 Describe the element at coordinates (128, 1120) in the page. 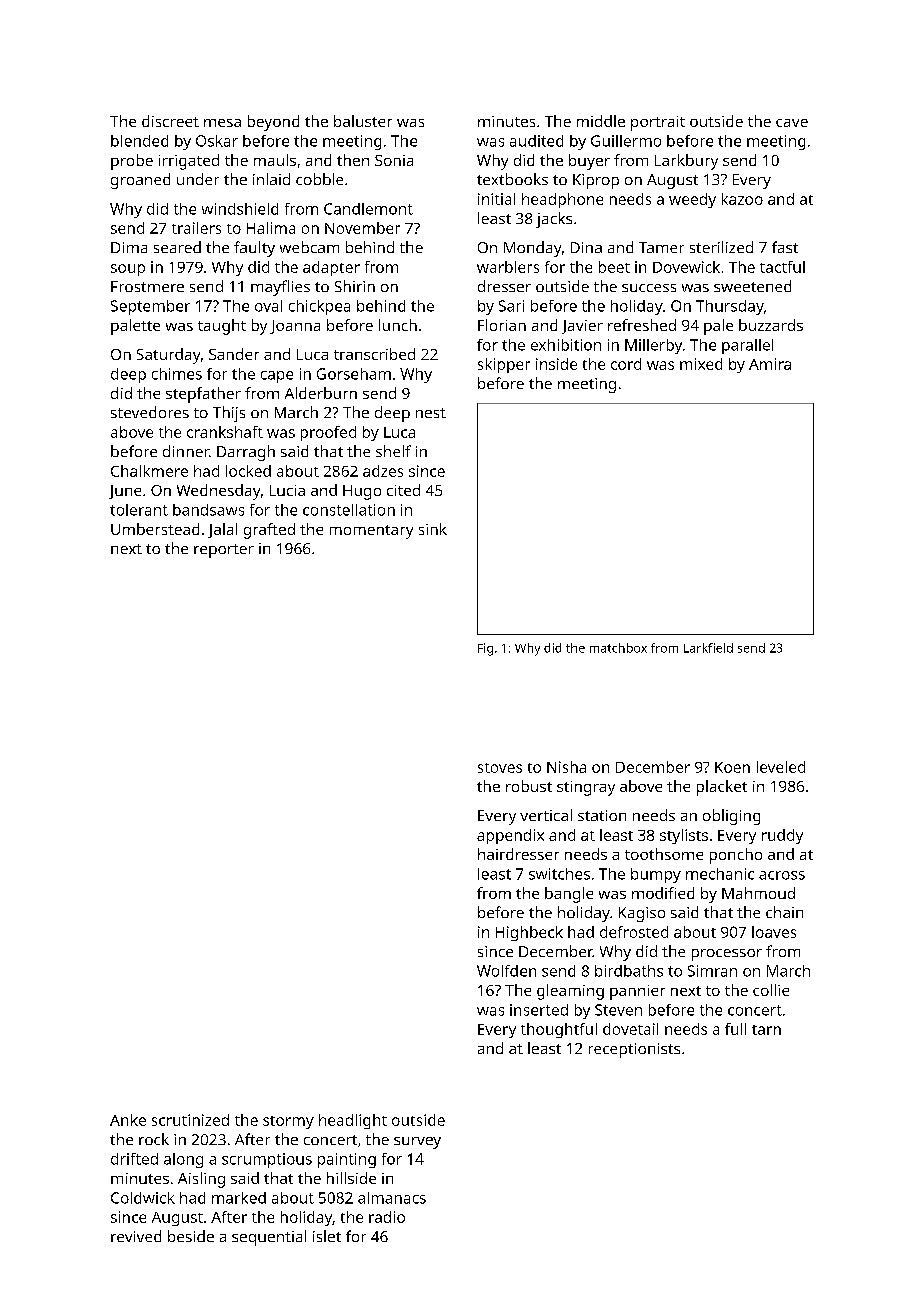

I see `Anke` at that location.
